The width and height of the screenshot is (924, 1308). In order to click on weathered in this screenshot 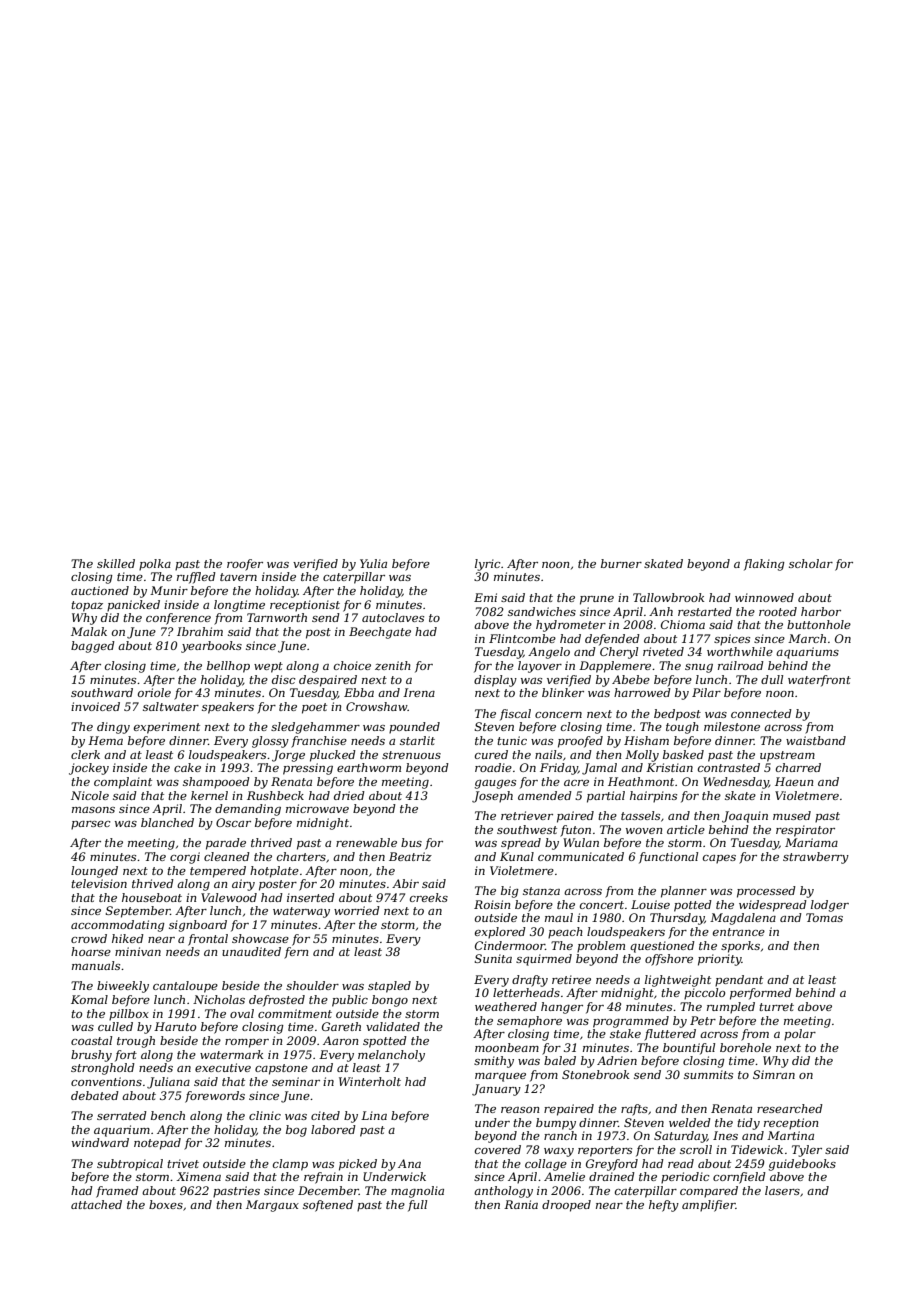, I will do `click(506, 1006)`.
